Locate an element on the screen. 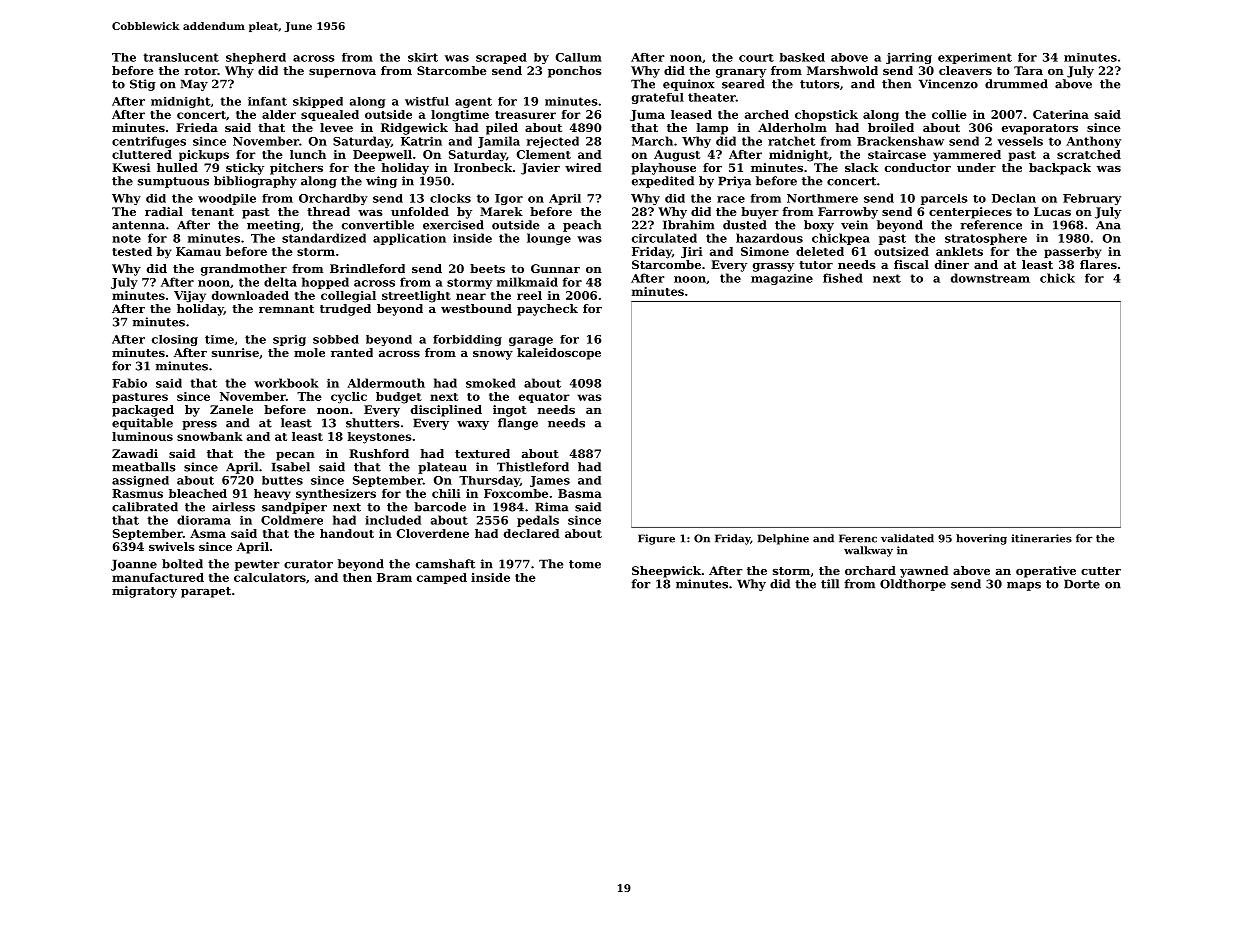 The image size is (1233, 952). broiled is located at coordinates (891, 127).
